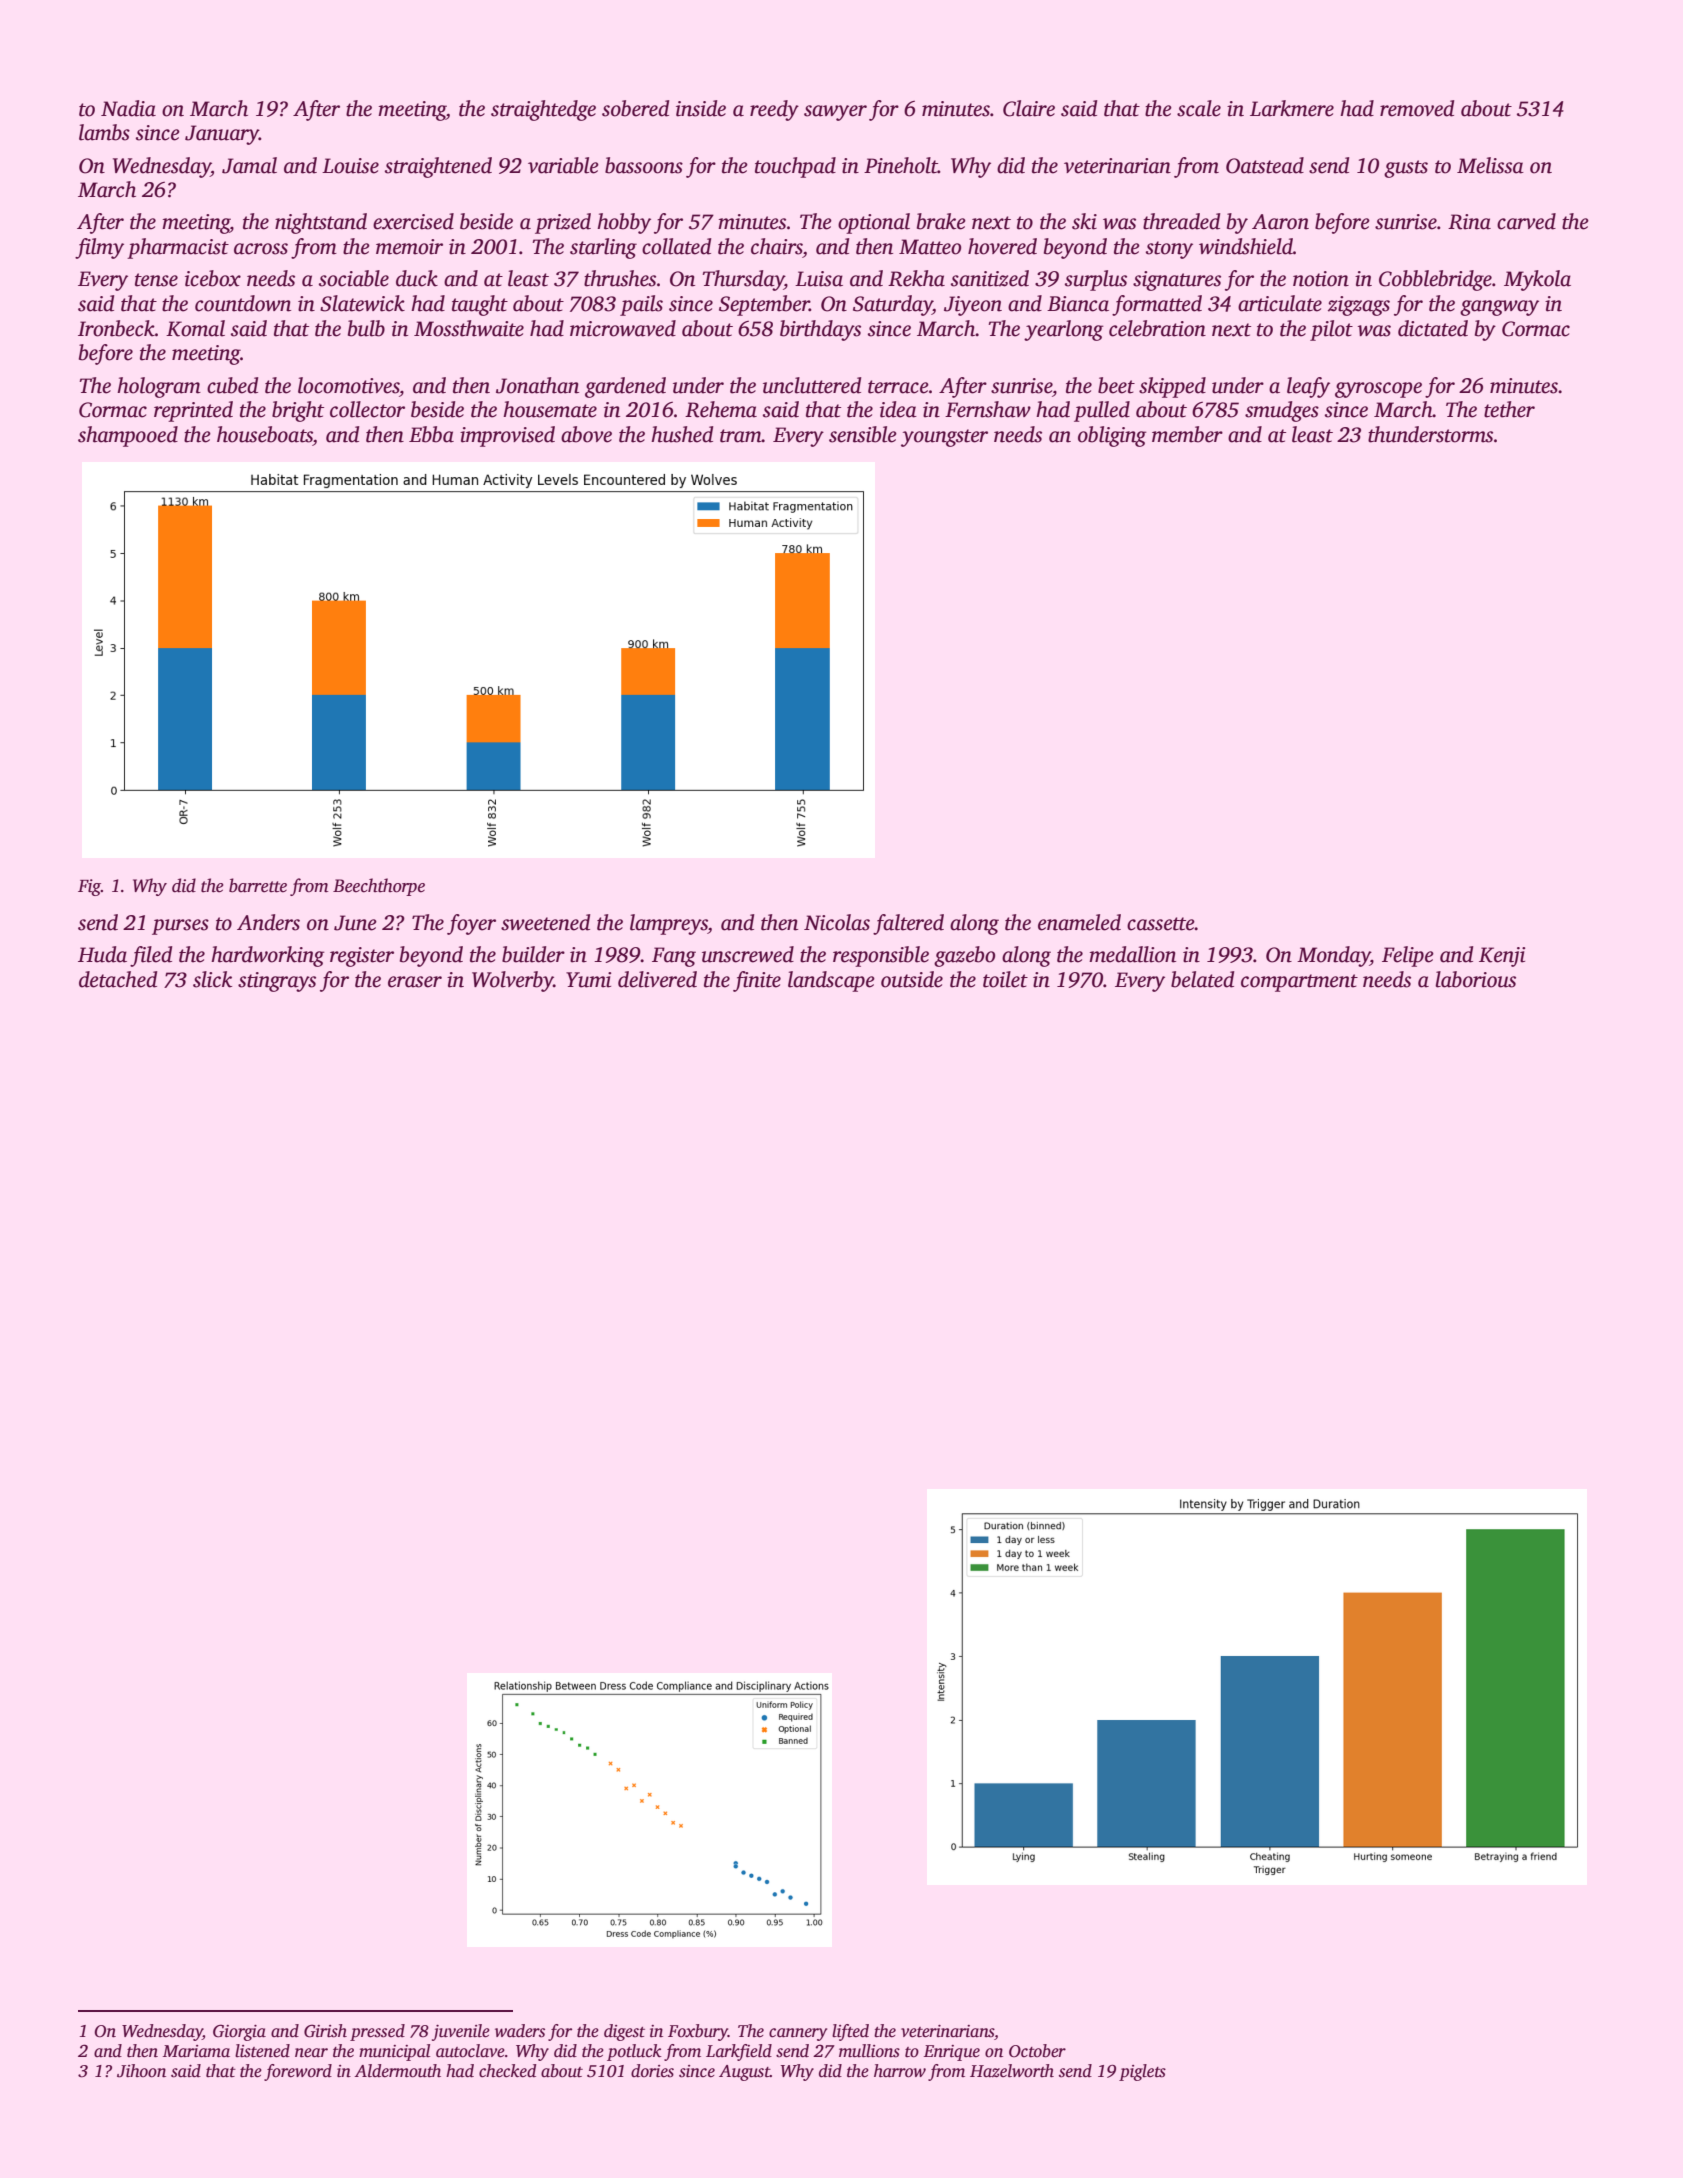 This screenshot has height=2178, width=1683. What do you see at coordinates (1299, 983) in the screenshot?
I see `compartment` at bounding box center [1299, 983].
